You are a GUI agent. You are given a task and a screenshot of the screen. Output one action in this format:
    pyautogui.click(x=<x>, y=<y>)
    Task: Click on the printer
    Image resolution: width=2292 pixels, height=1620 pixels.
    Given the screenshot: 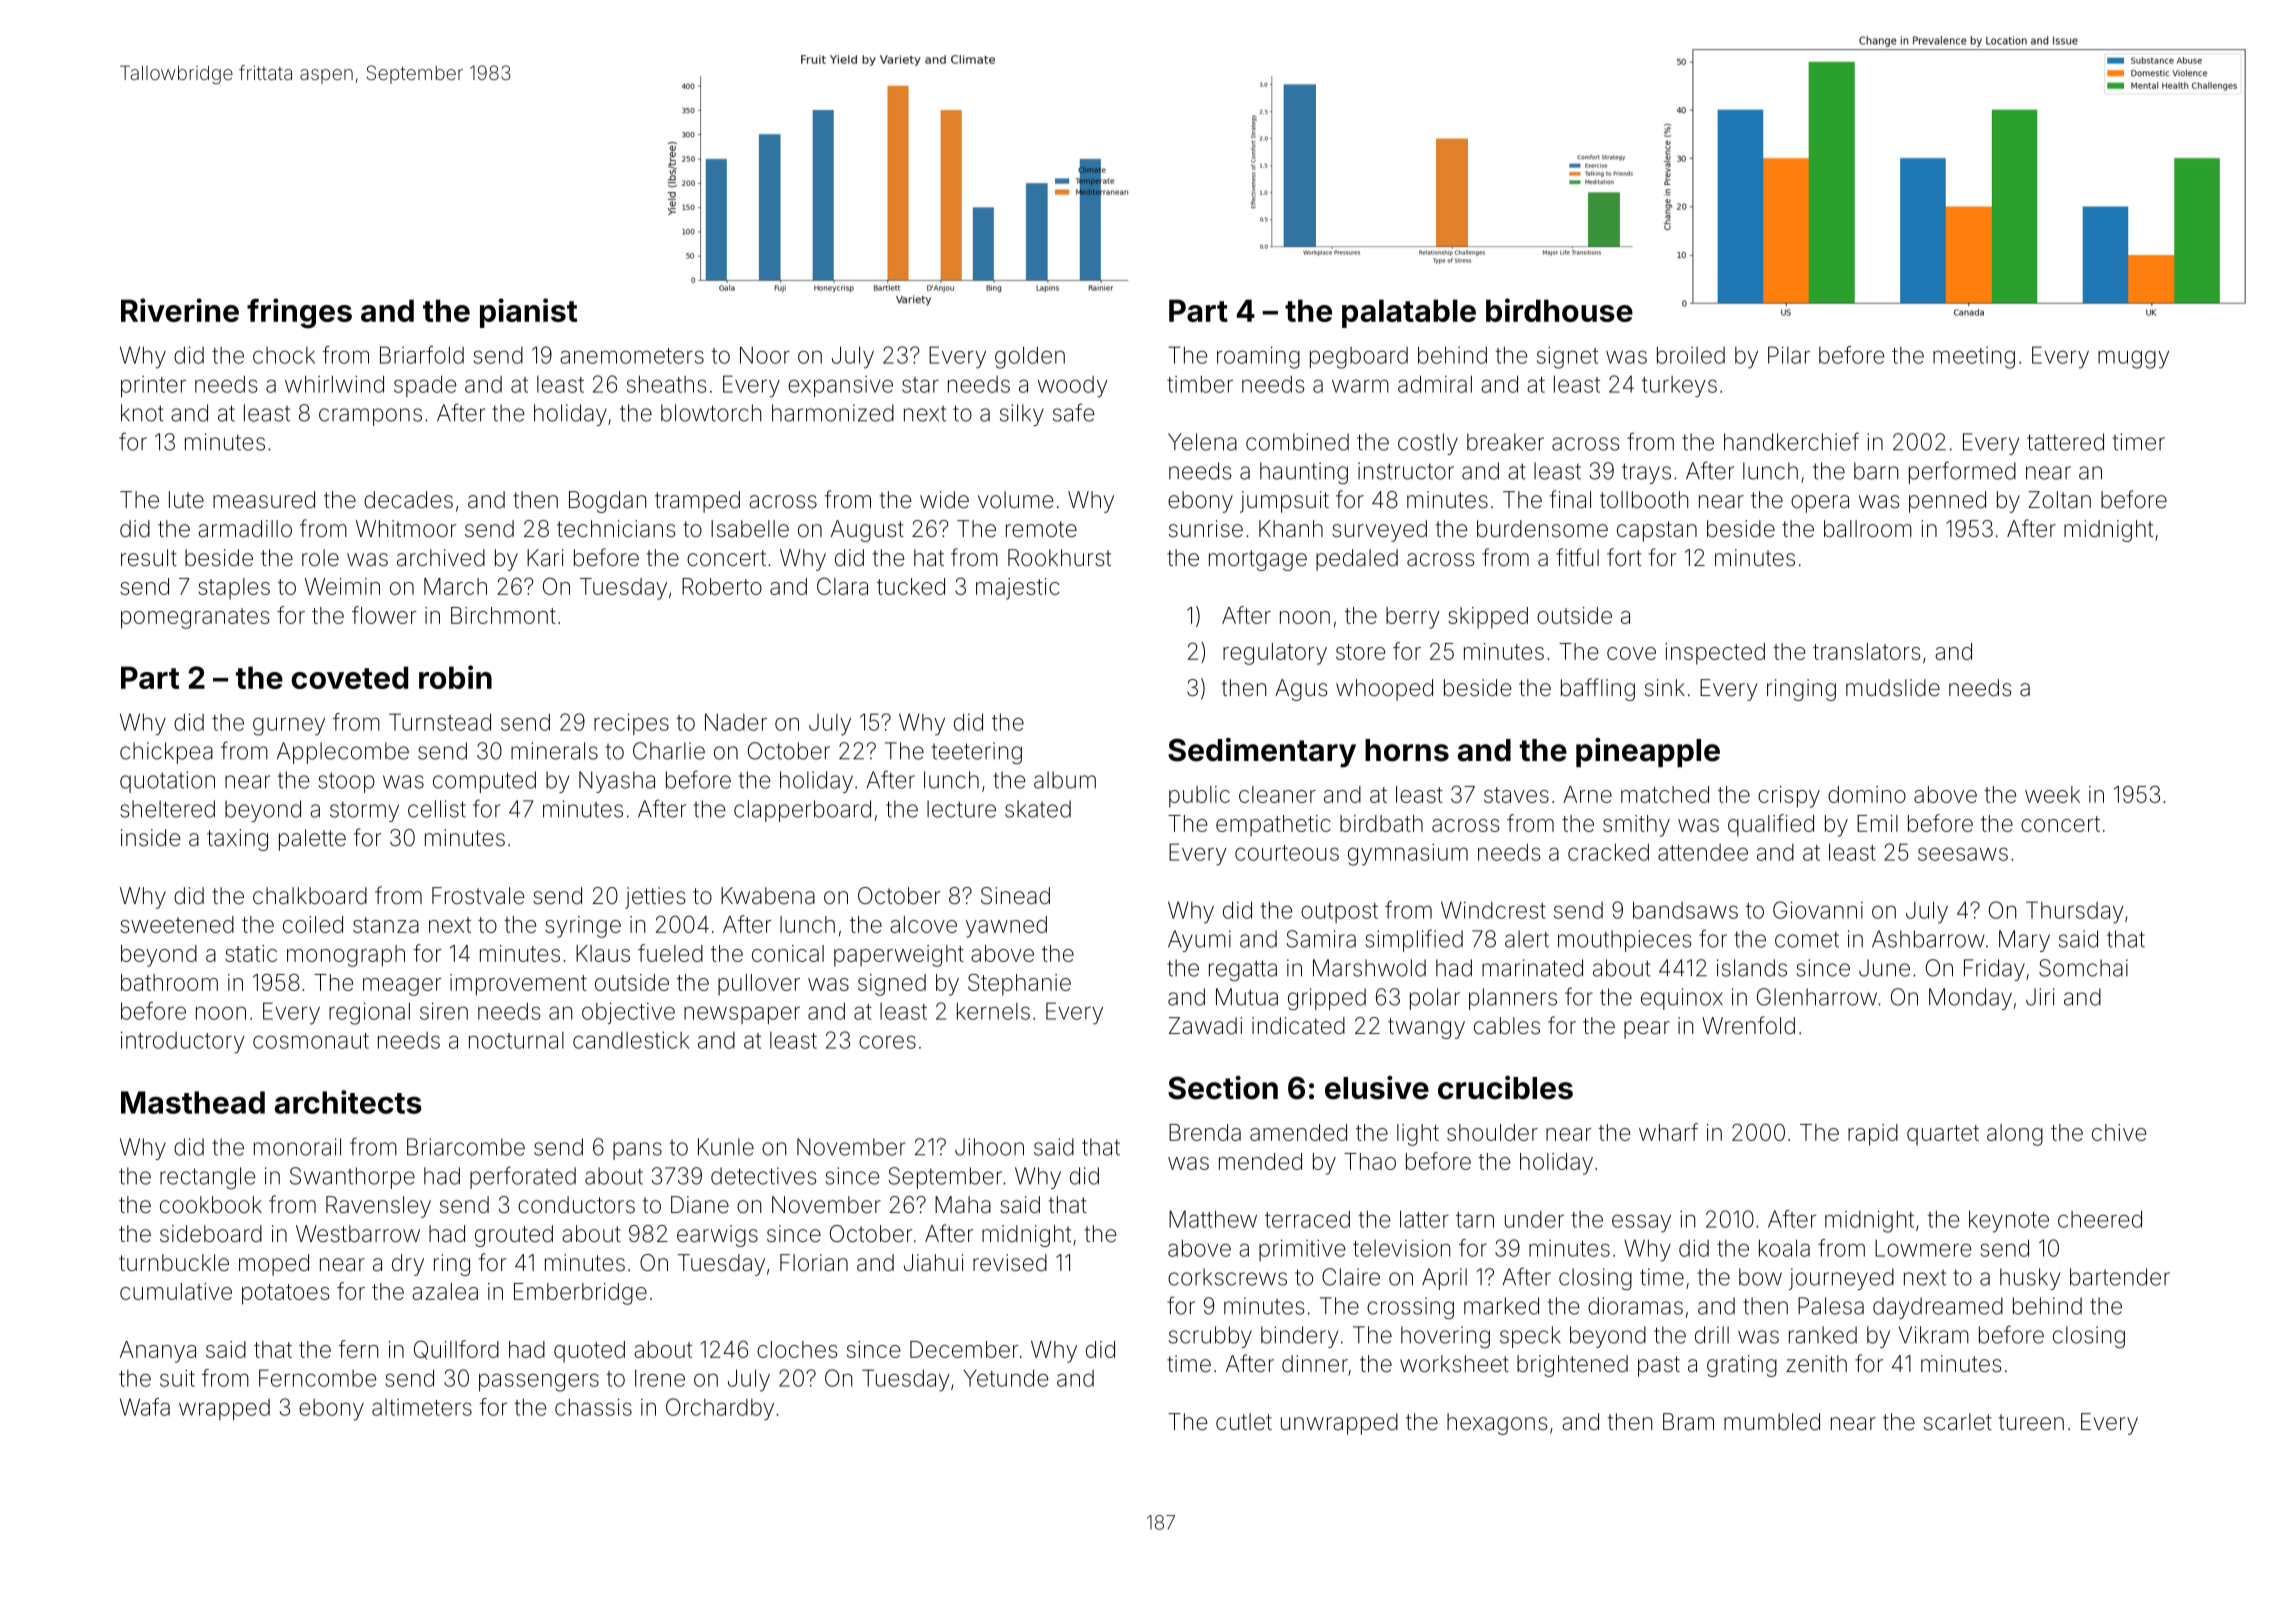 What is the action you would take?
    pyautogui.click(x=153, y=386)
